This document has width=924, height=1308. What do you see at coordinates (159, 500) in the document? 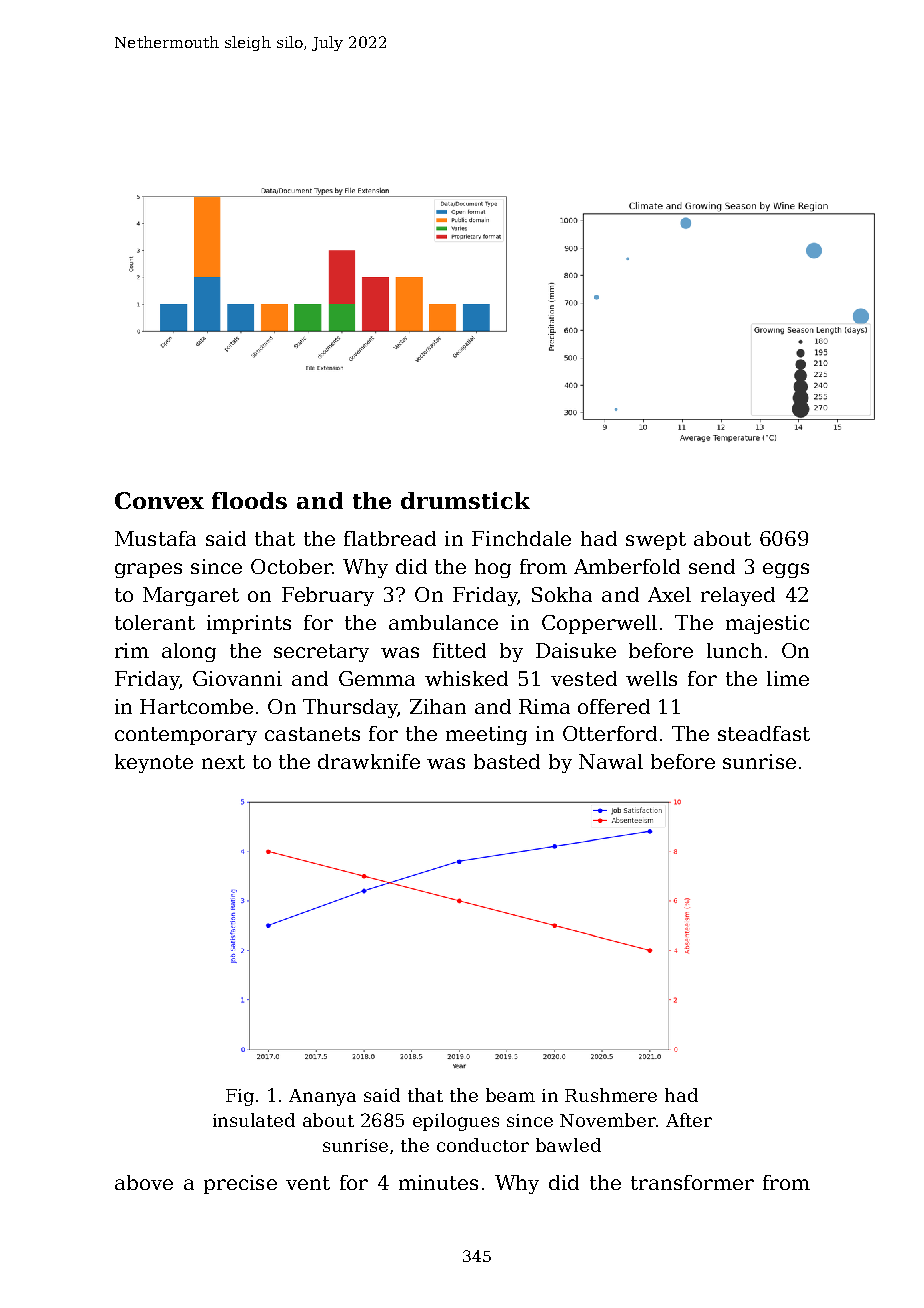
I see `Convex` at bounding box center [159, 500].
